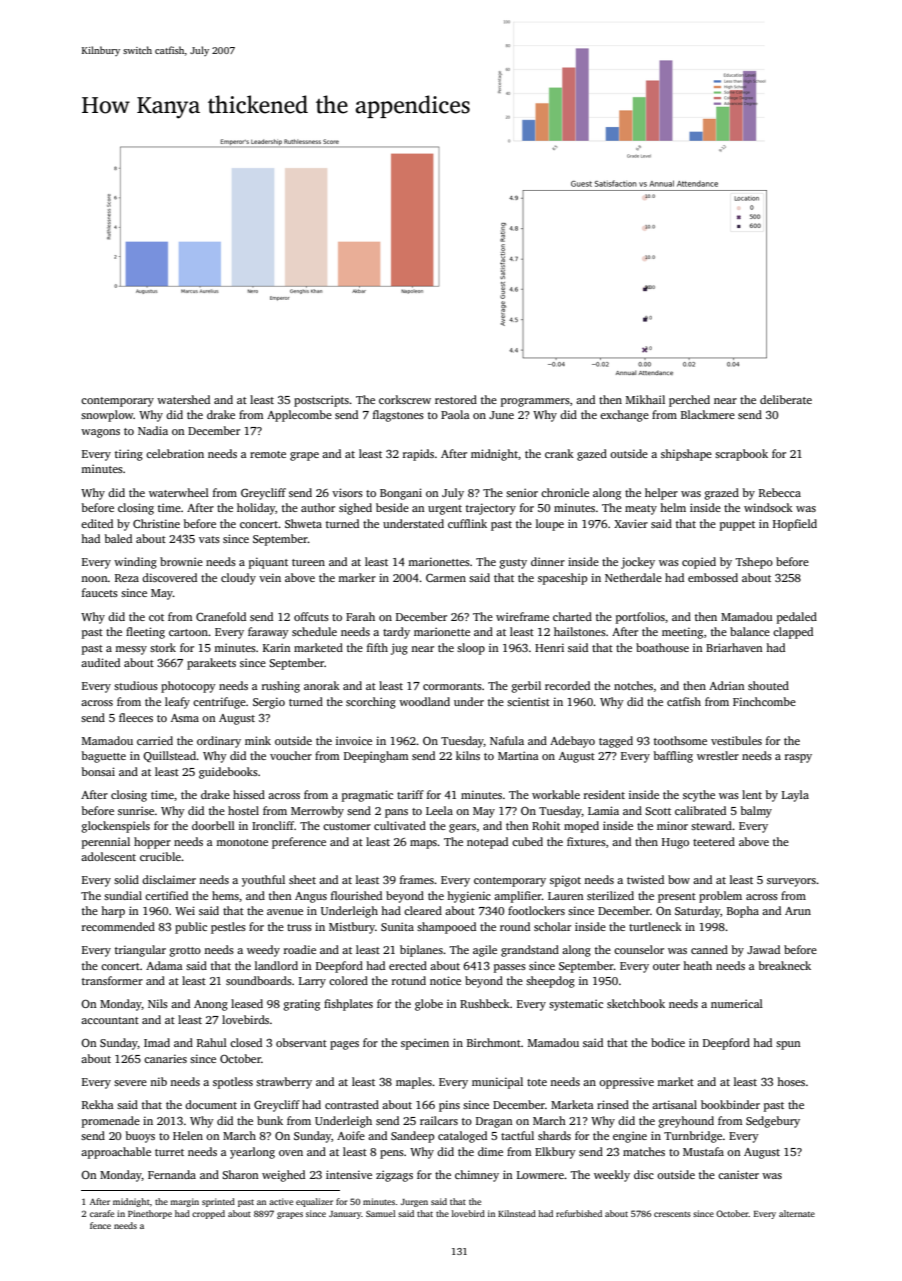 The image size is (902, 1281). Describe the element at coordinates (160, 856) in the page. I see `crucible` at that location.
